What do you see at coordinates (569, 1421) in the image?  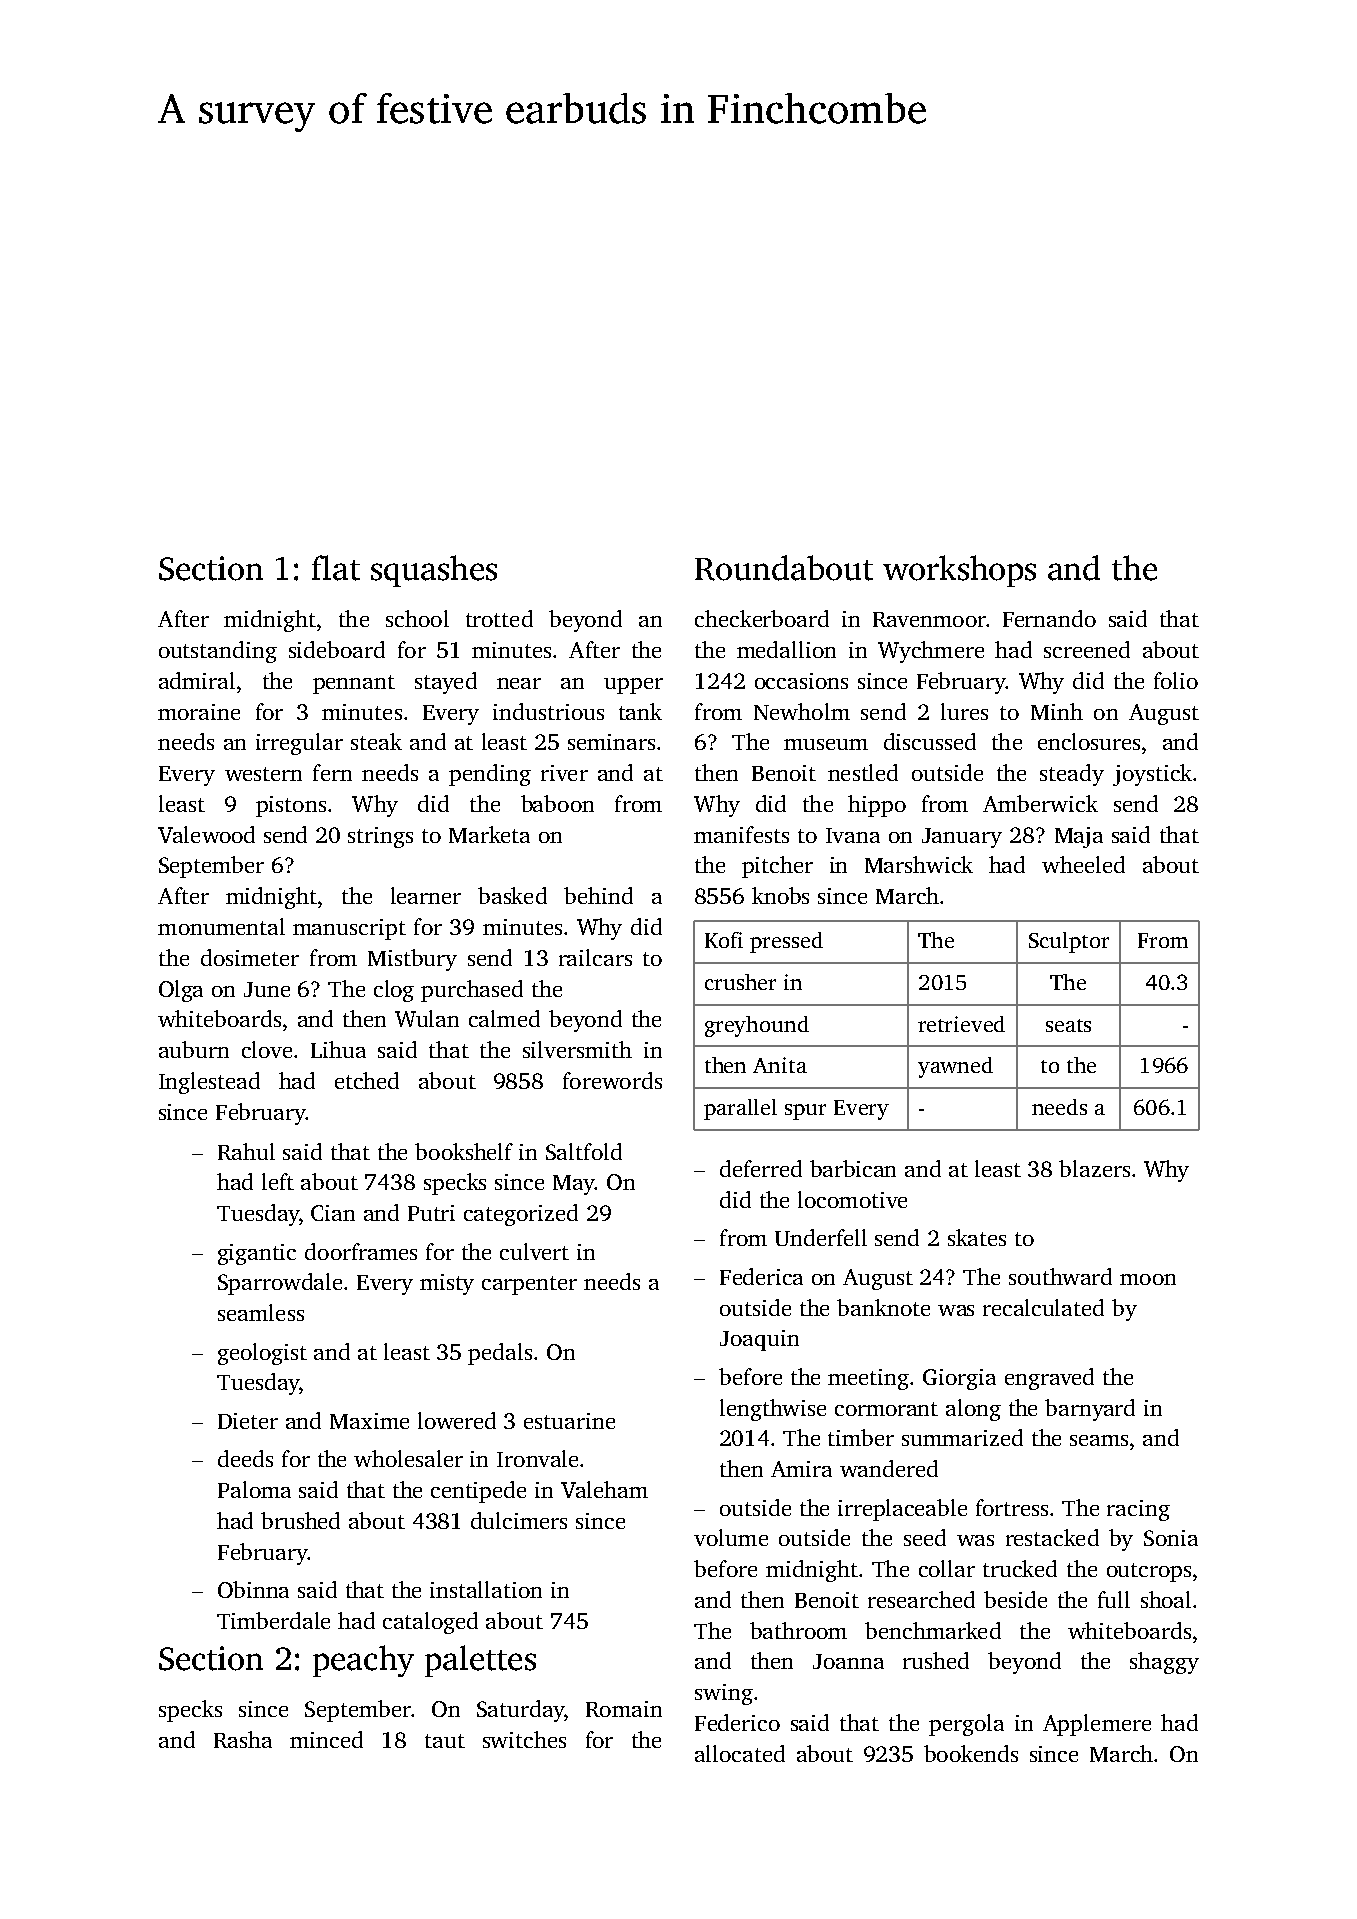 I see `estuarine` at bounding box center [569, 1421].
